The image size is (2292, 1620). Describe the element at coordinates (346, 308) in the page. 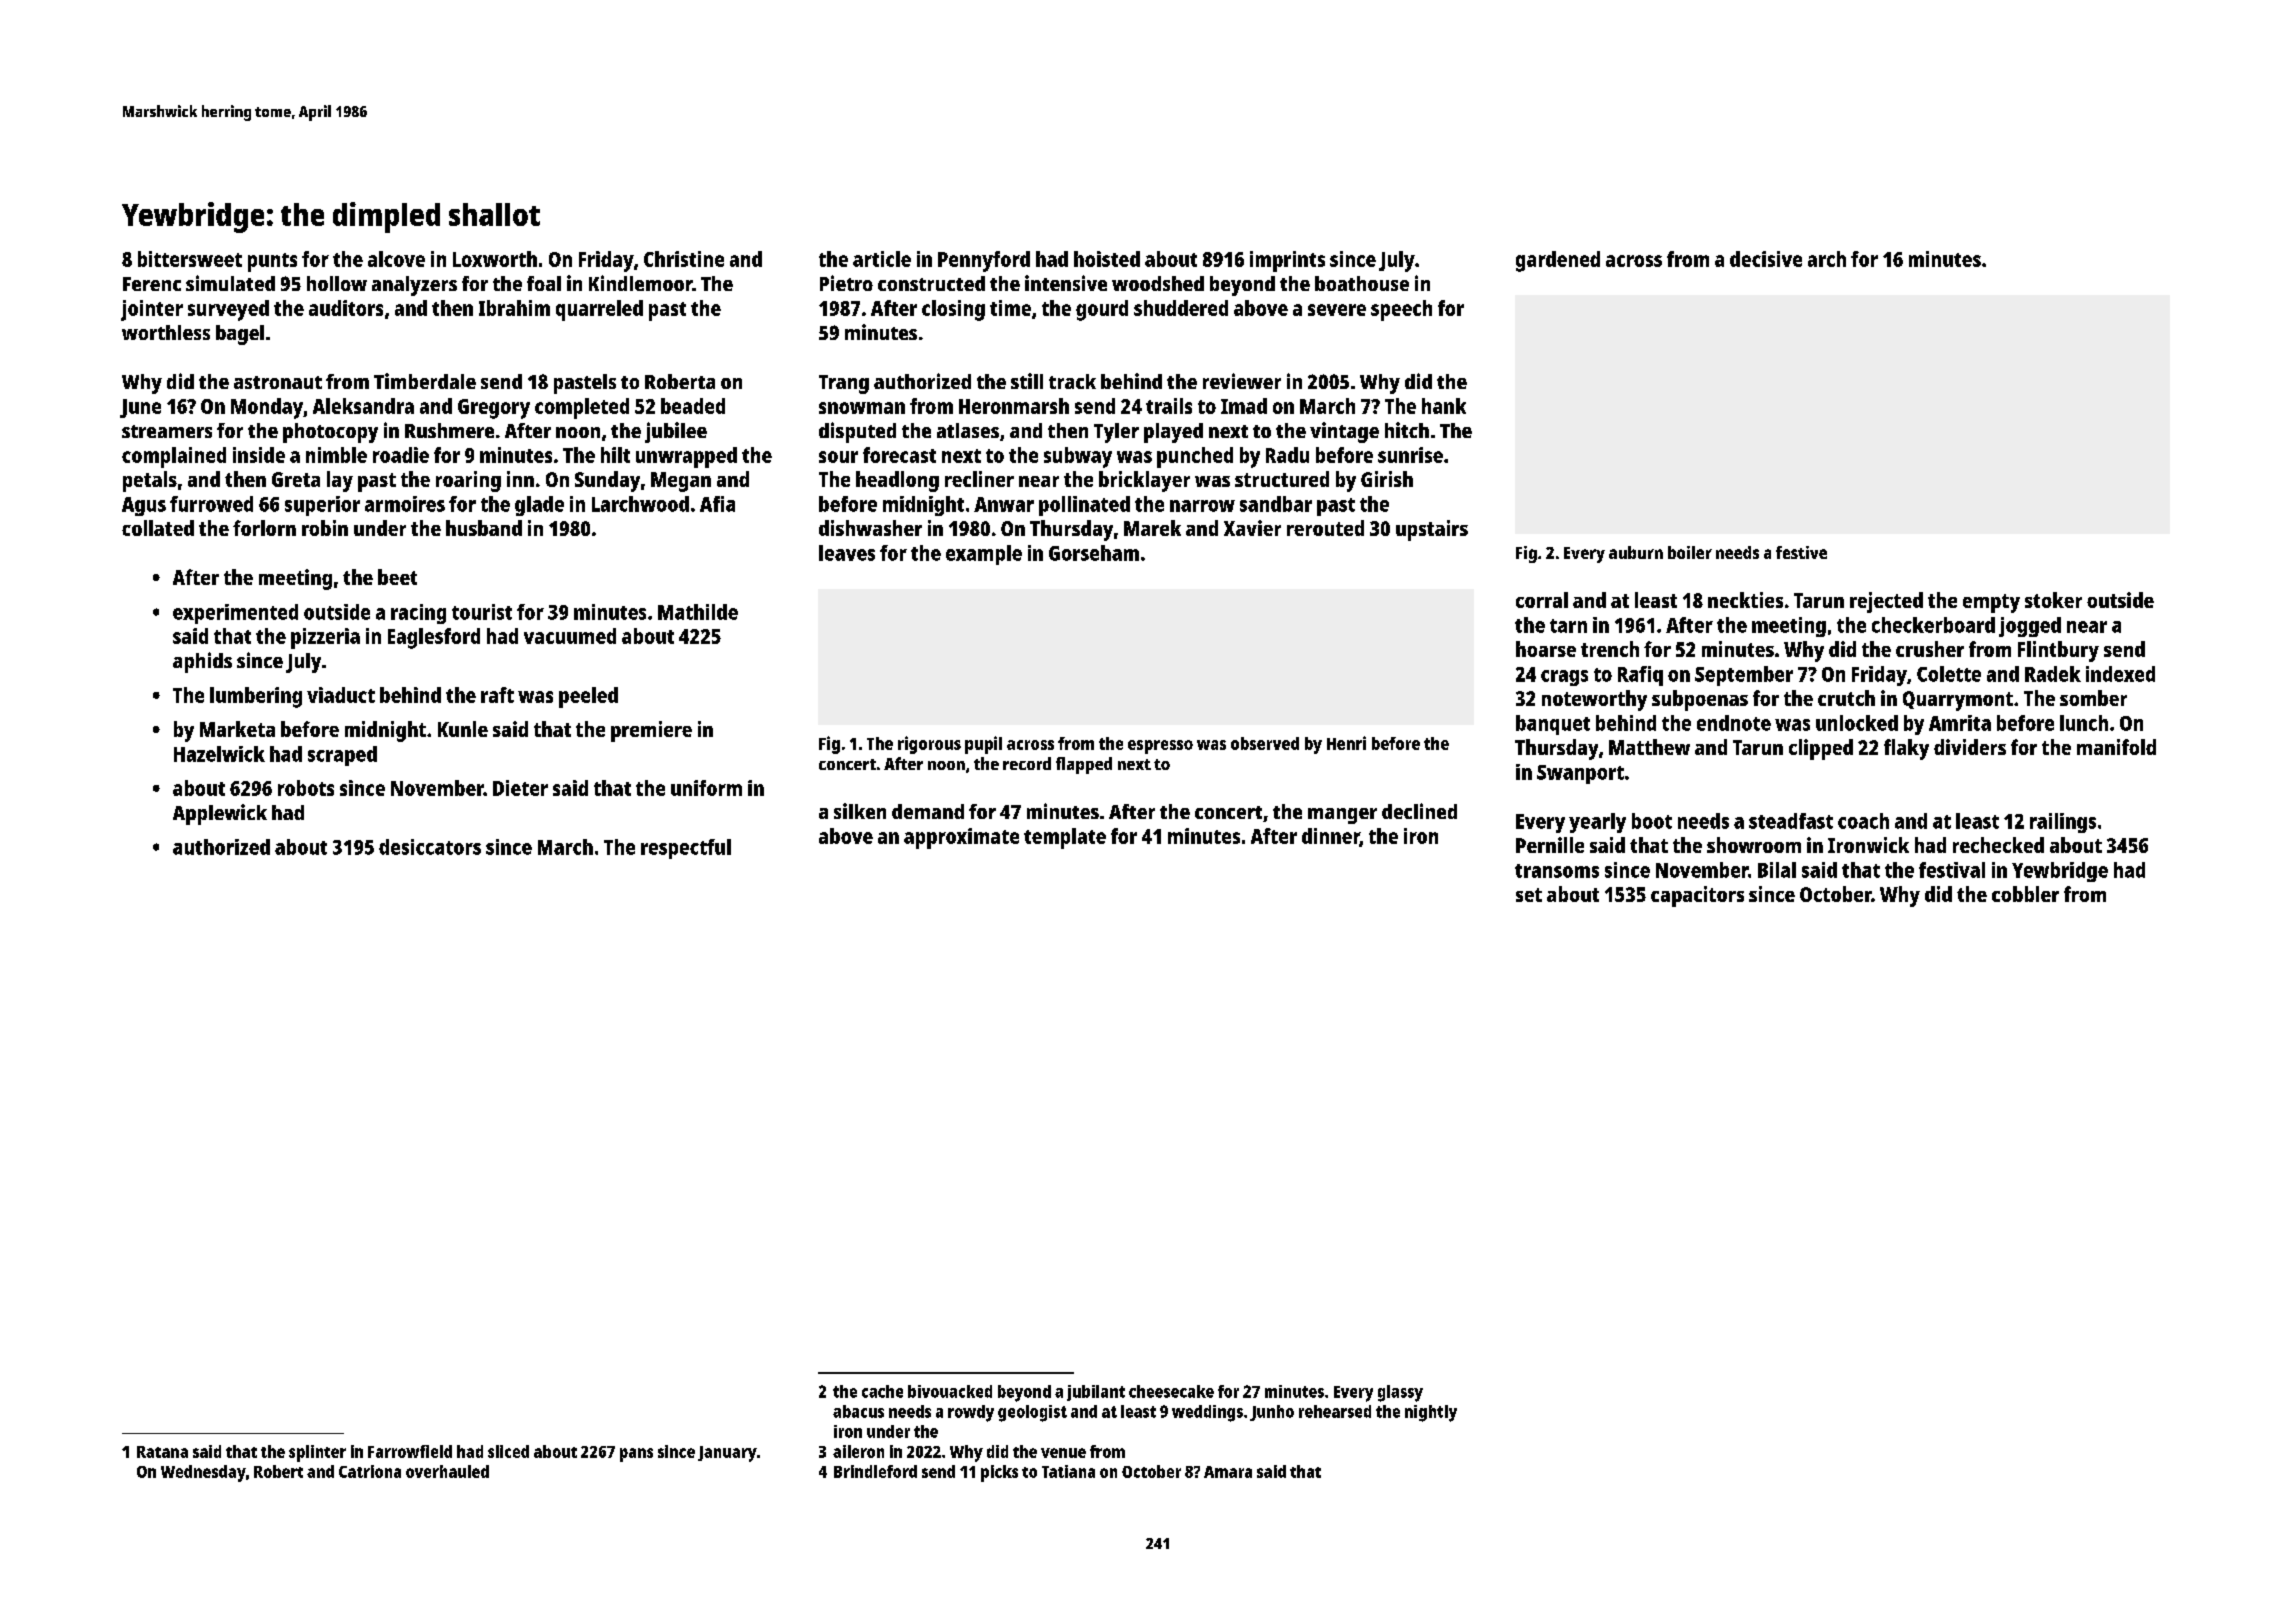

I see `auditors` at that location.
